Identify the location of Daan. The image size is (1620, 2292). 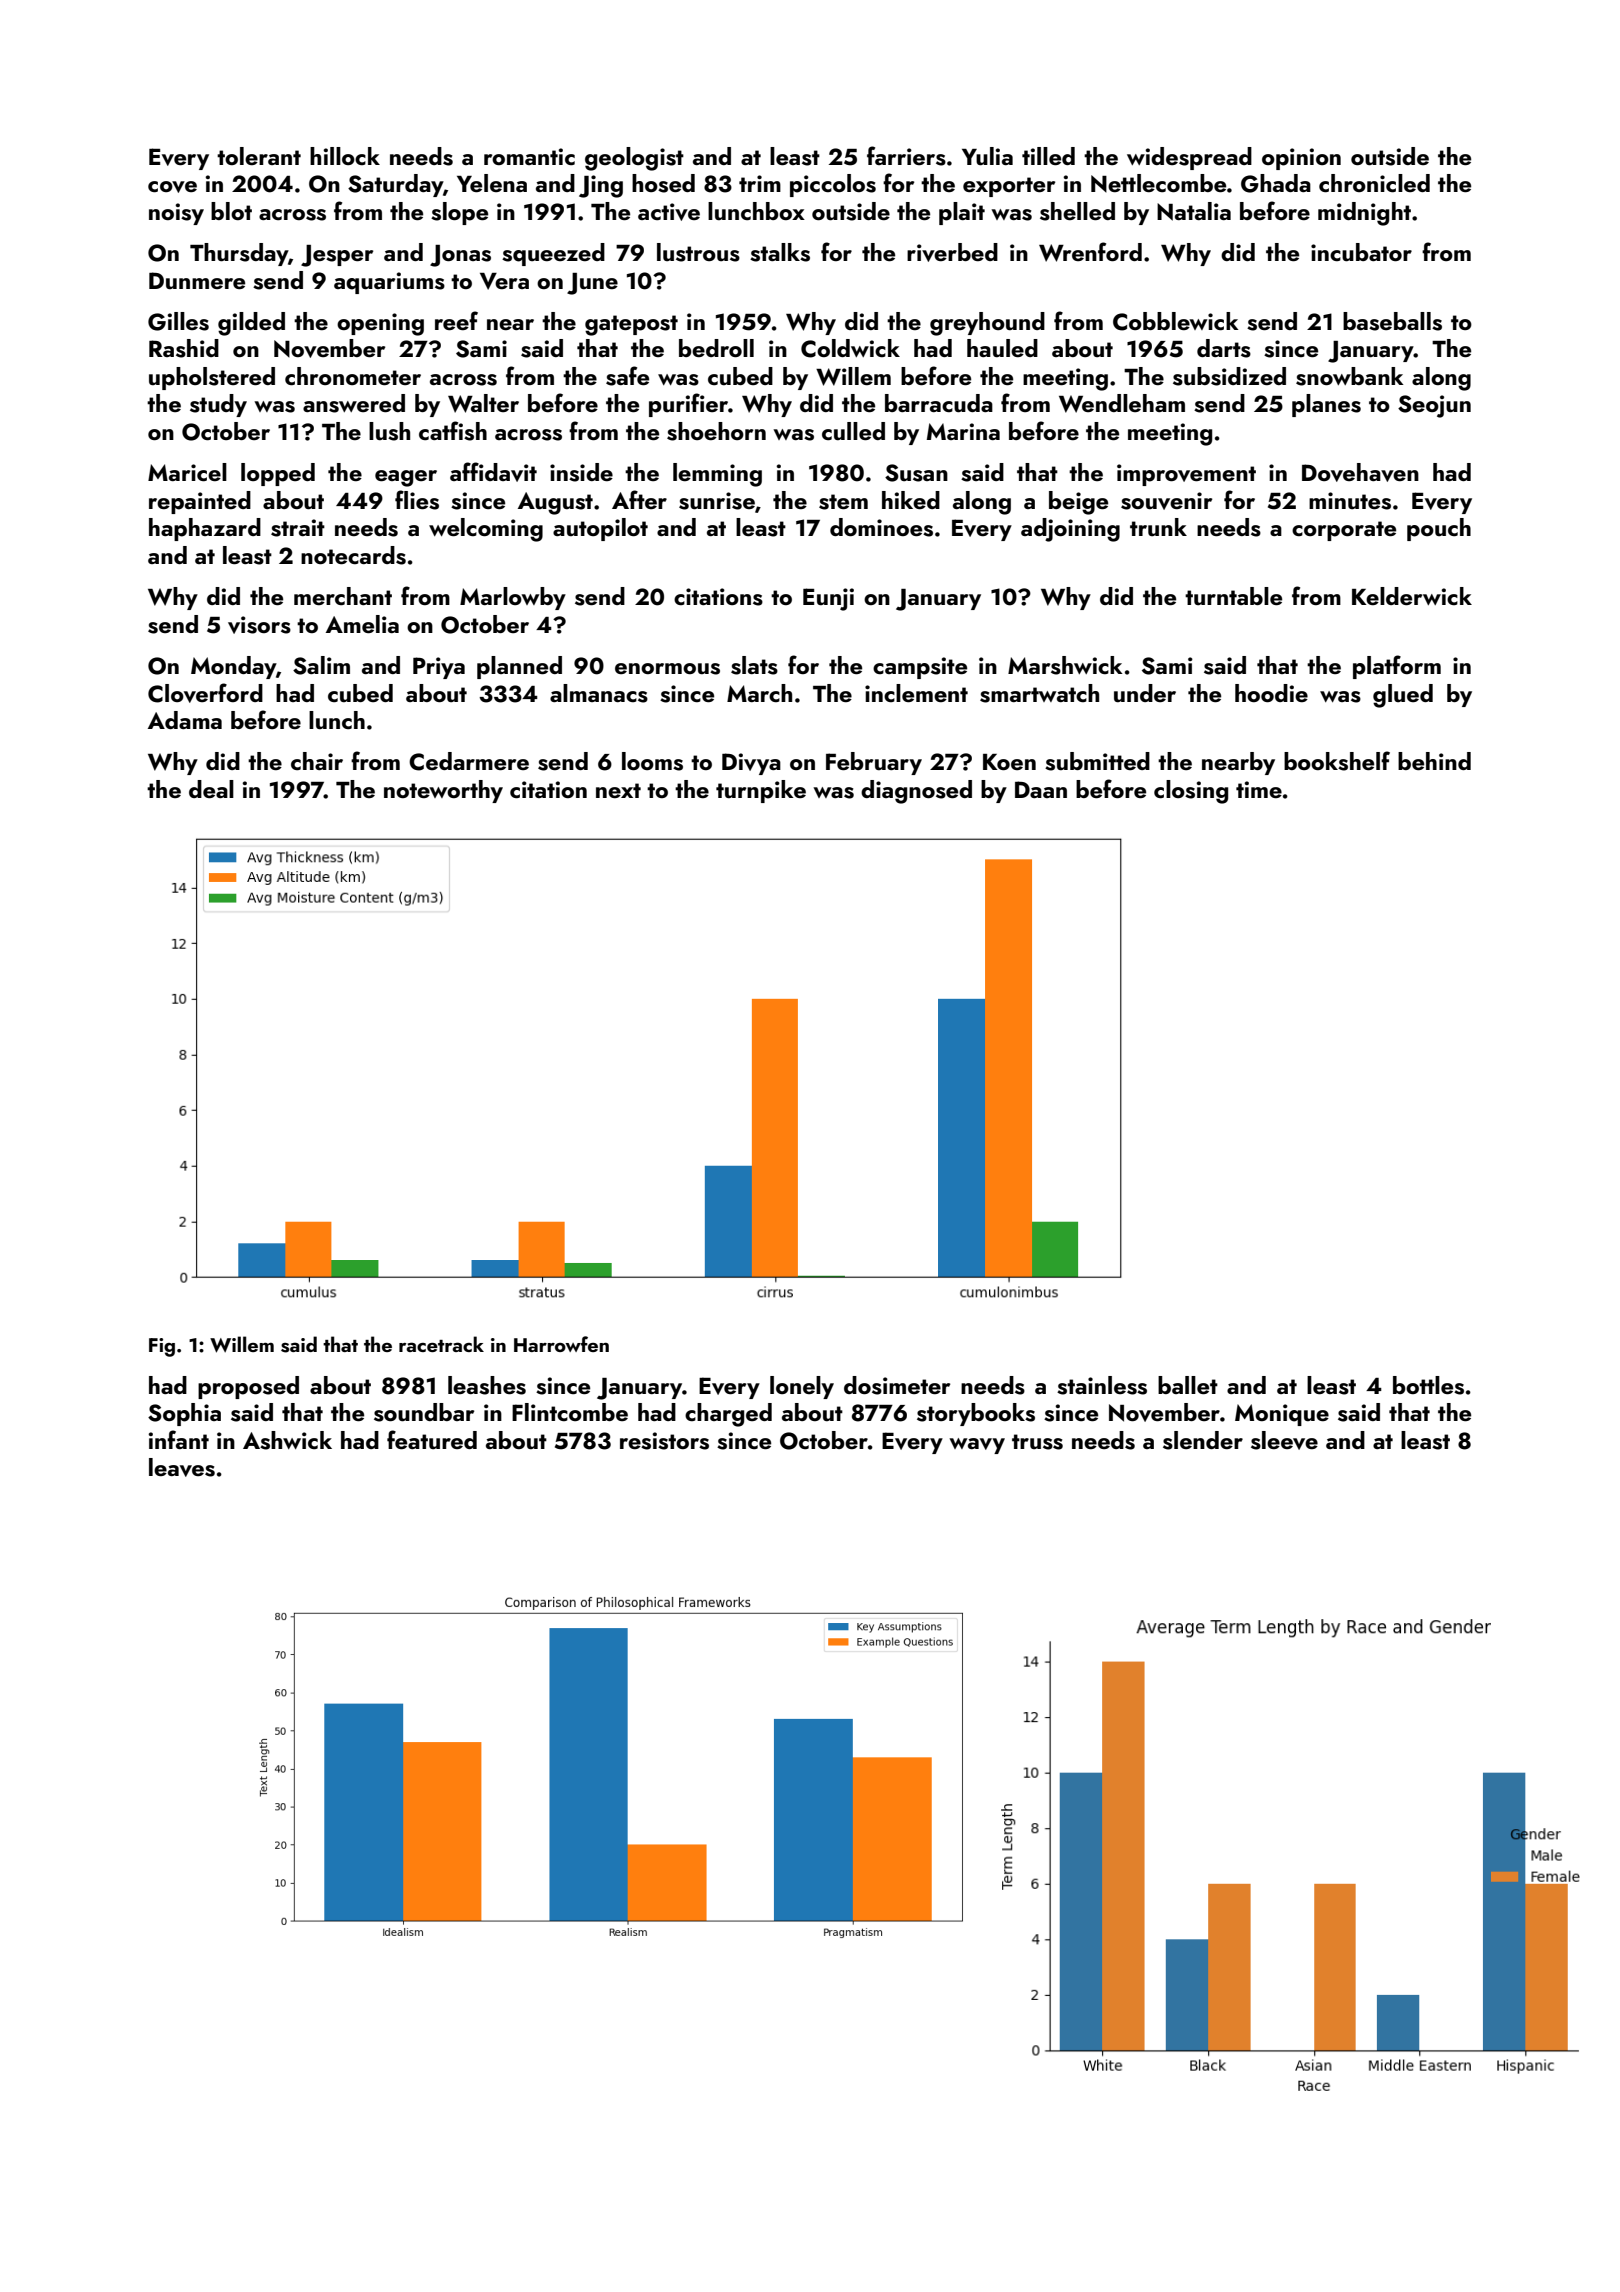
(1041, 789).
